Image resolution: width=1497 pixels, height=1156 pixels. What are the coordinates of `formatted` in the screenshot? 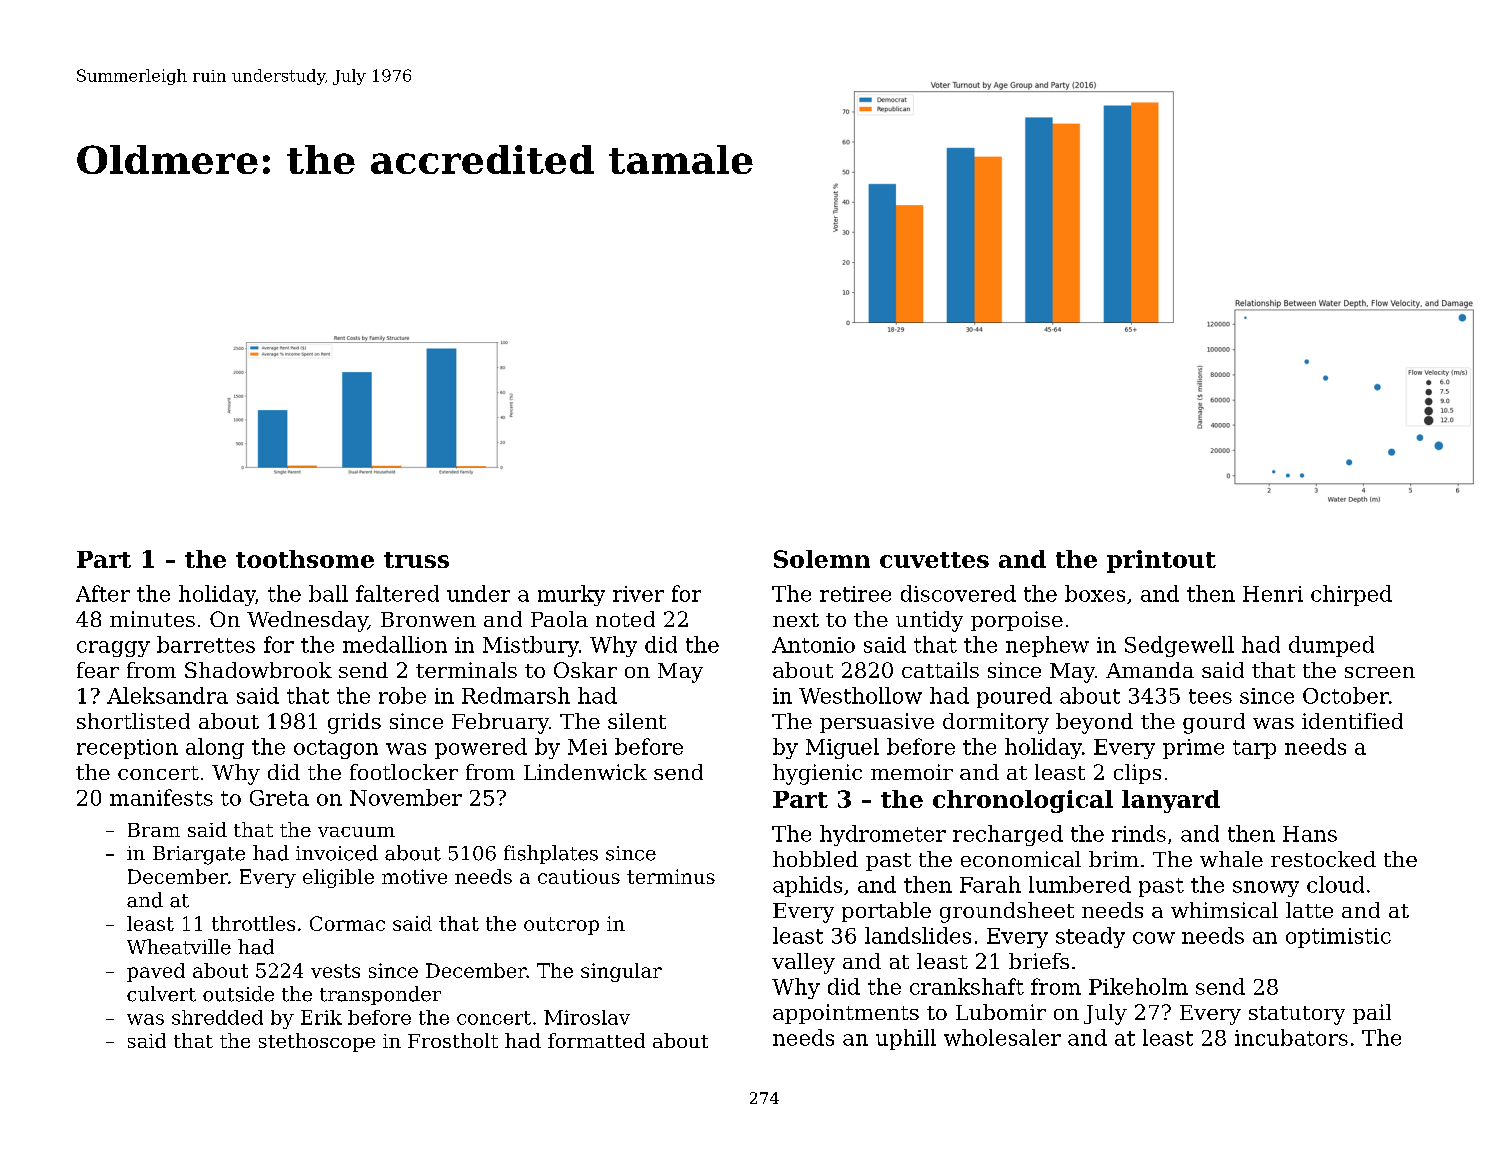 It's located at (596, 1040).
